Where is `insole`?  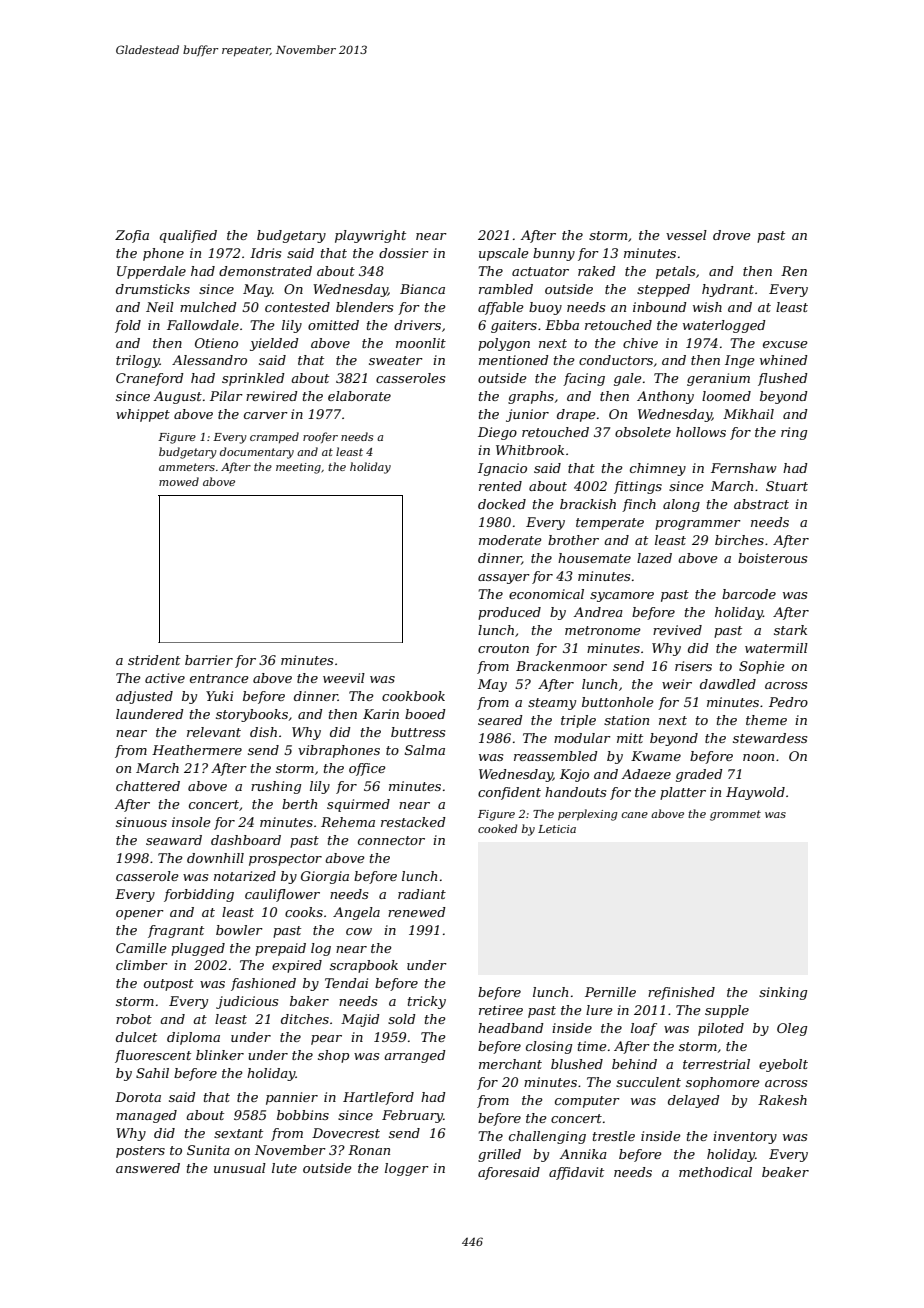
insole is located at coordinates (191, 822).
